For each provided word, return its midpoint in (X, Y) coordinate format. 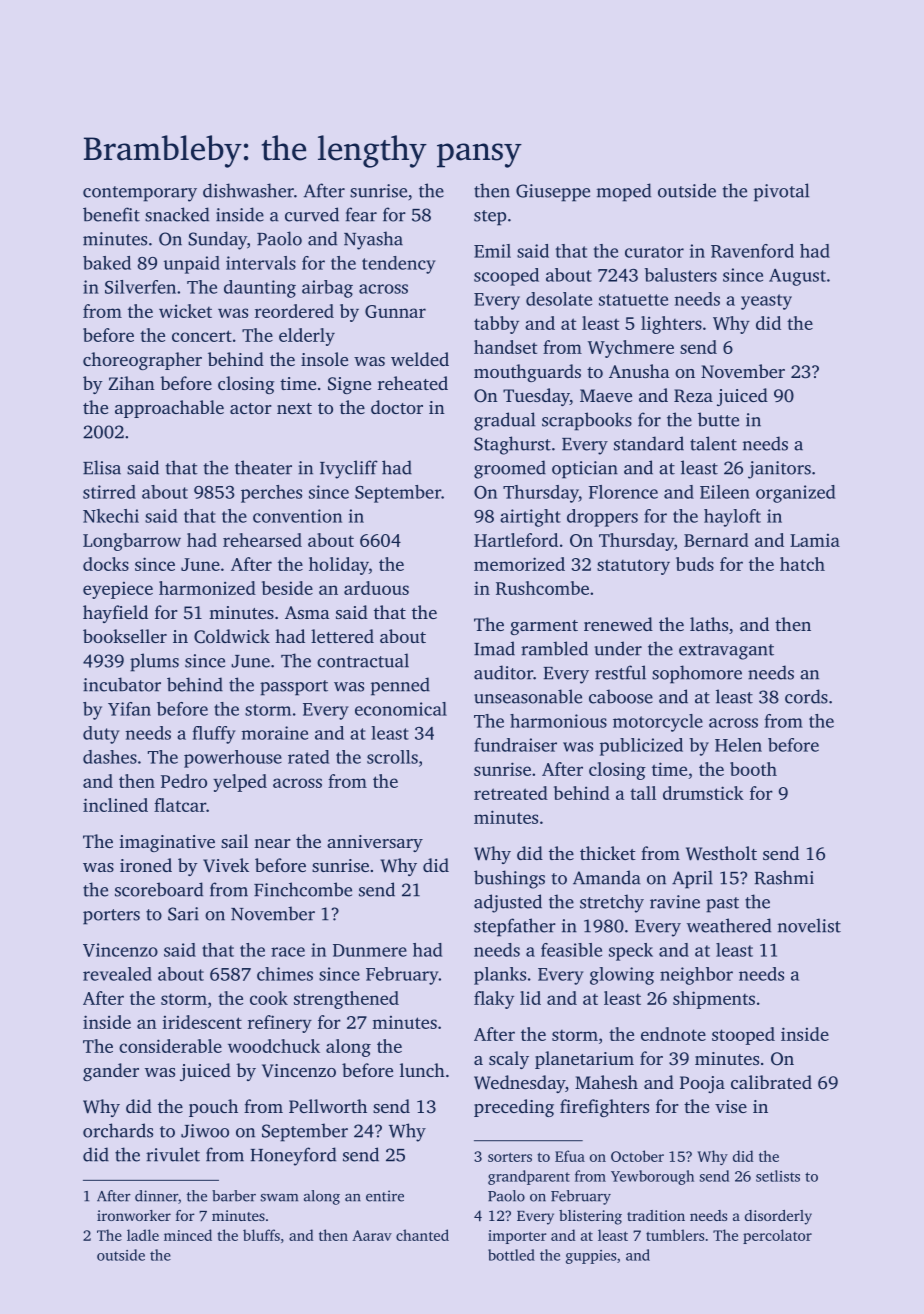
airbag (327, 289)
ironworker (134, 1215)
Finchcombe (303, 889)
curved (312, 214)
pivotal (781, 192)
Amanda (607, 877)
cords (806, 696)
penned (400, 686)
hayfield (115, 614)
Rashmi (784, 877)
